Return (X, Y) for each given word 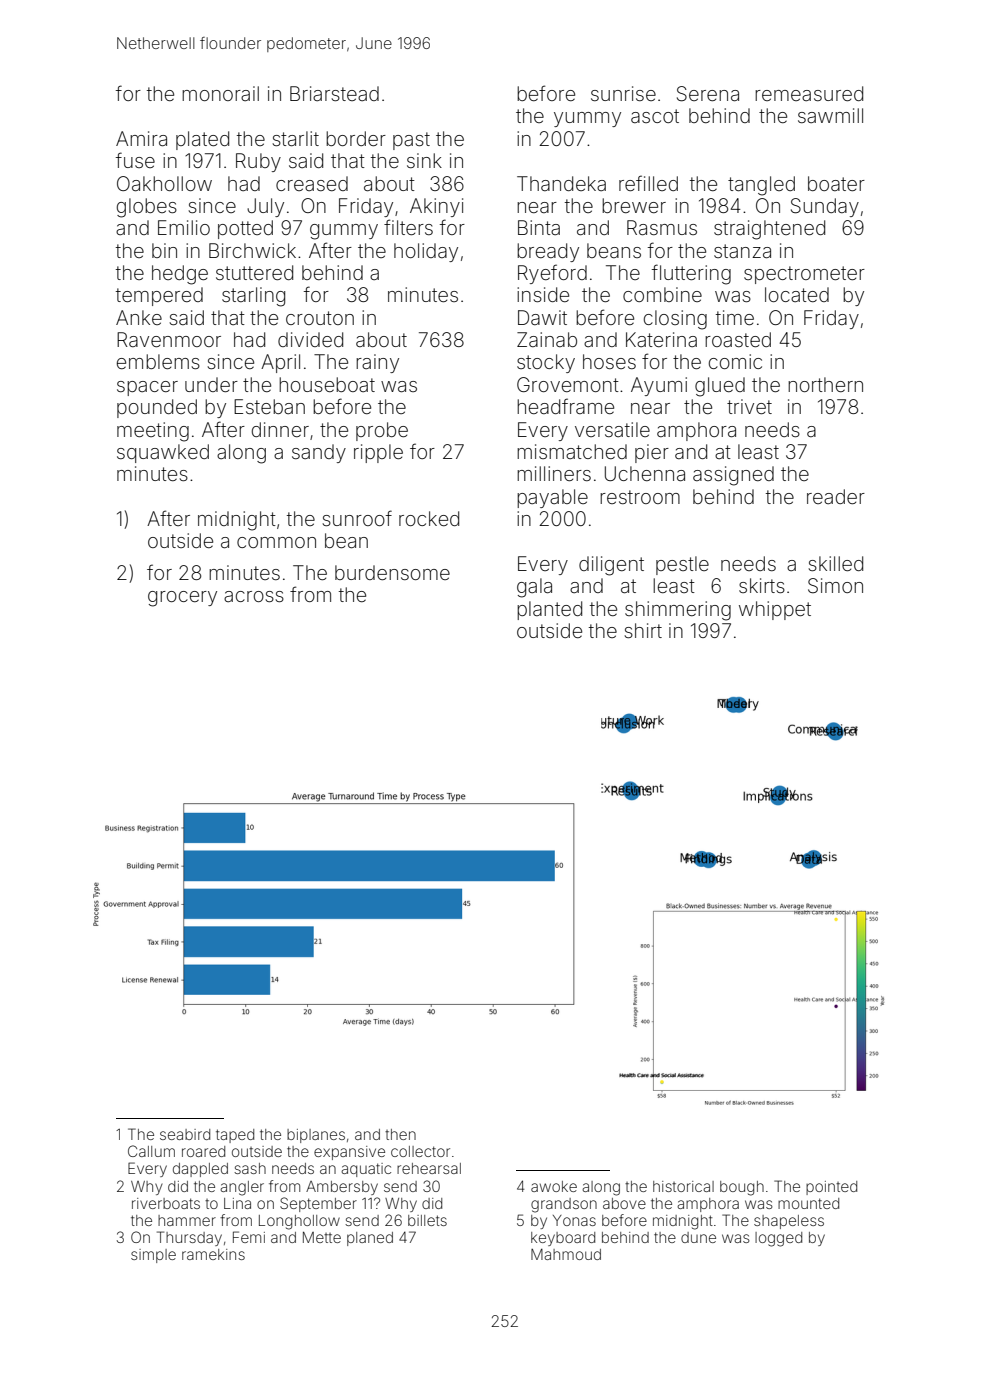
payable (552, 498)
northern (825, 384)
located (797, 294)
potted (245, 229)
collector (420, 1151)
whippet (775, 610)
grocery (182, 599)
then (400, 1134)
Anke (139, 317)
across (254, 596)
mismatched (572, 451)
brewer (634, 205)
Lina (237, 1203)
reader (836, 496)
